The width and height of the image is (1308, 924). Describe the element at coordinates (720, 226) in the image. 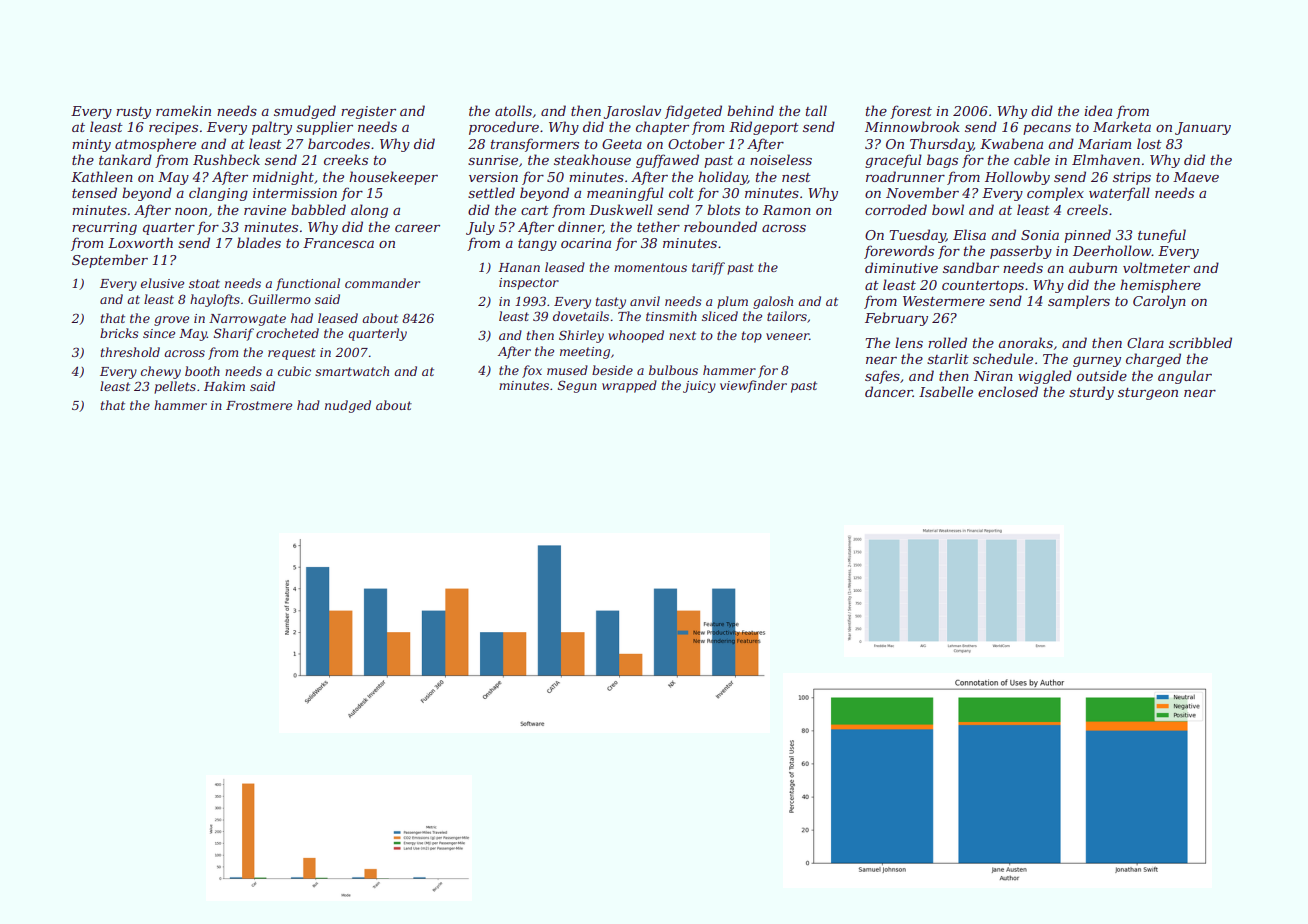

I see `rebounded` at that location.
